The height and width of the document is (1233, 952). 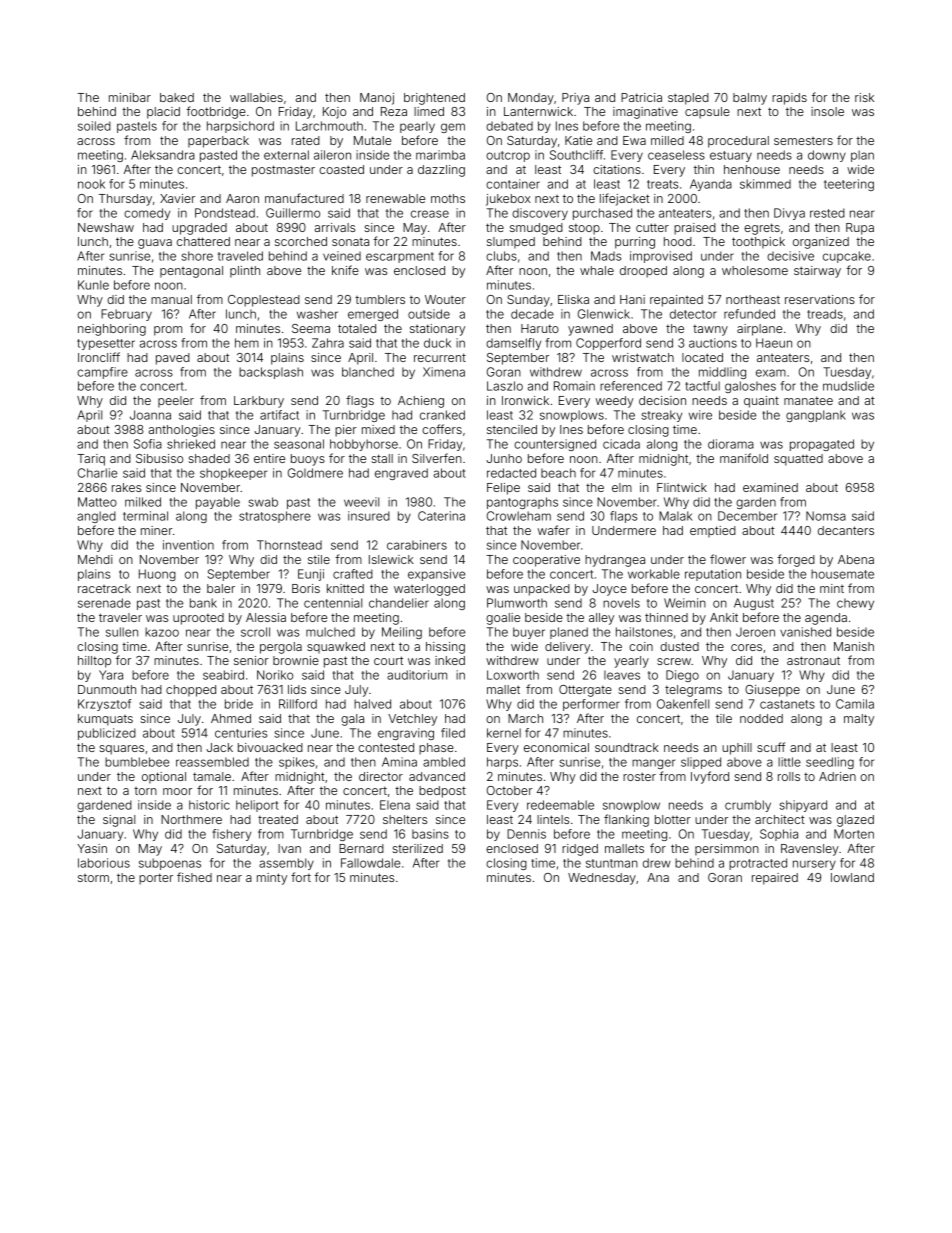 I want to click on Loxworth, so click(x=513, y=675).
